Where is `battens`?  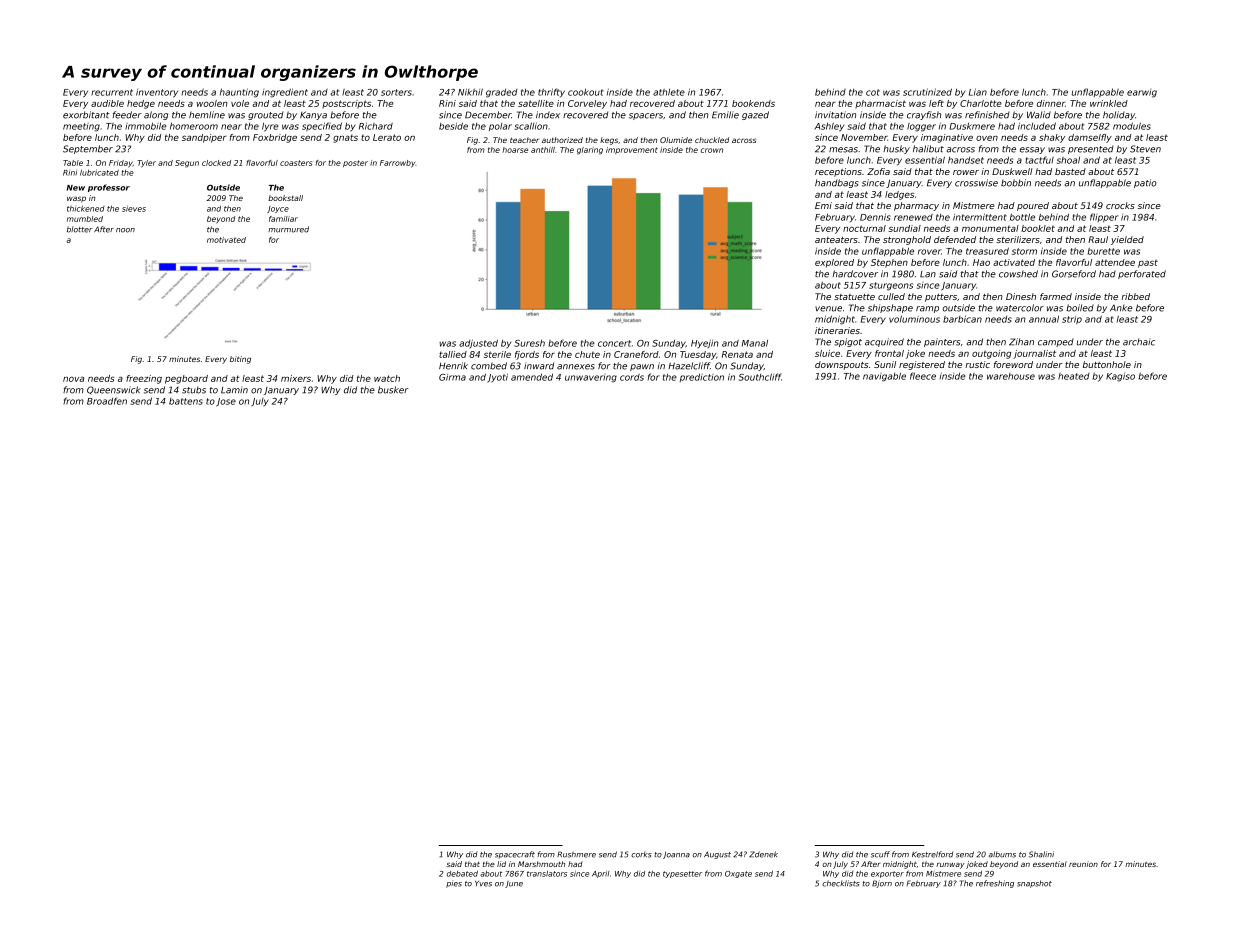
battens is located at coordinates (186, 401).
